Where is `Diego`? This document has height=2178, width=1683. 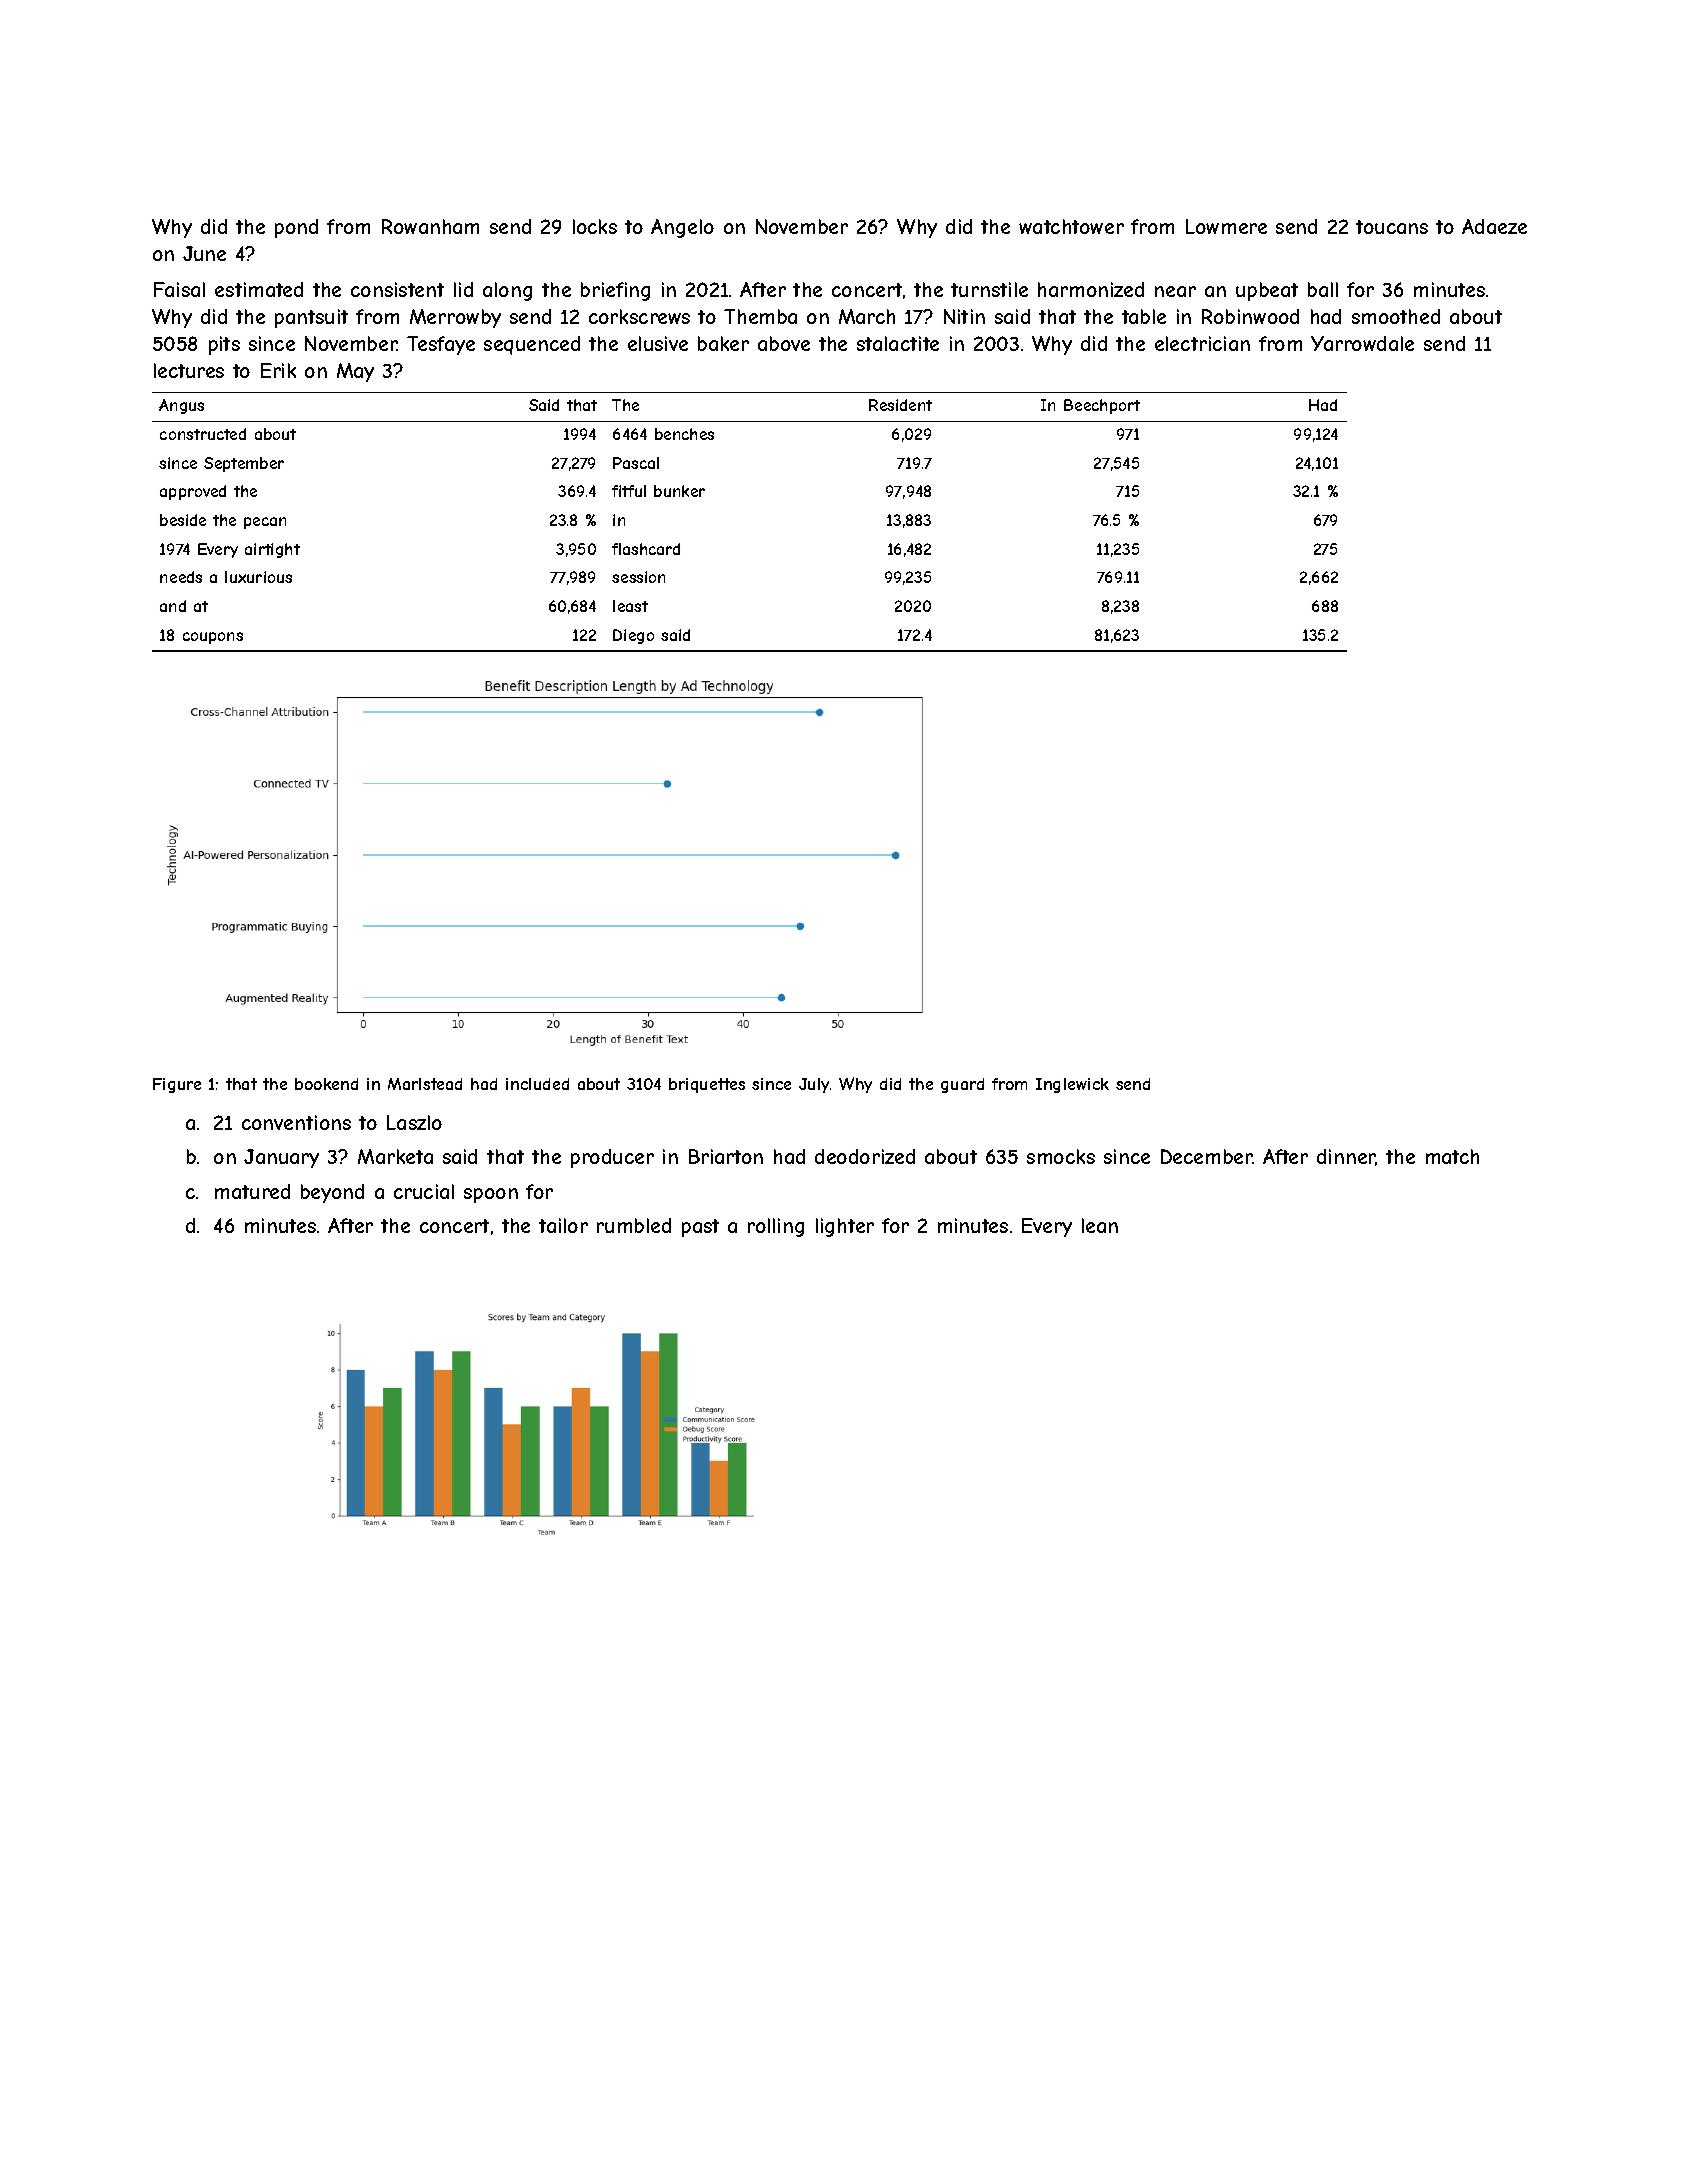
Diego is located at coordinates (633, 636).
